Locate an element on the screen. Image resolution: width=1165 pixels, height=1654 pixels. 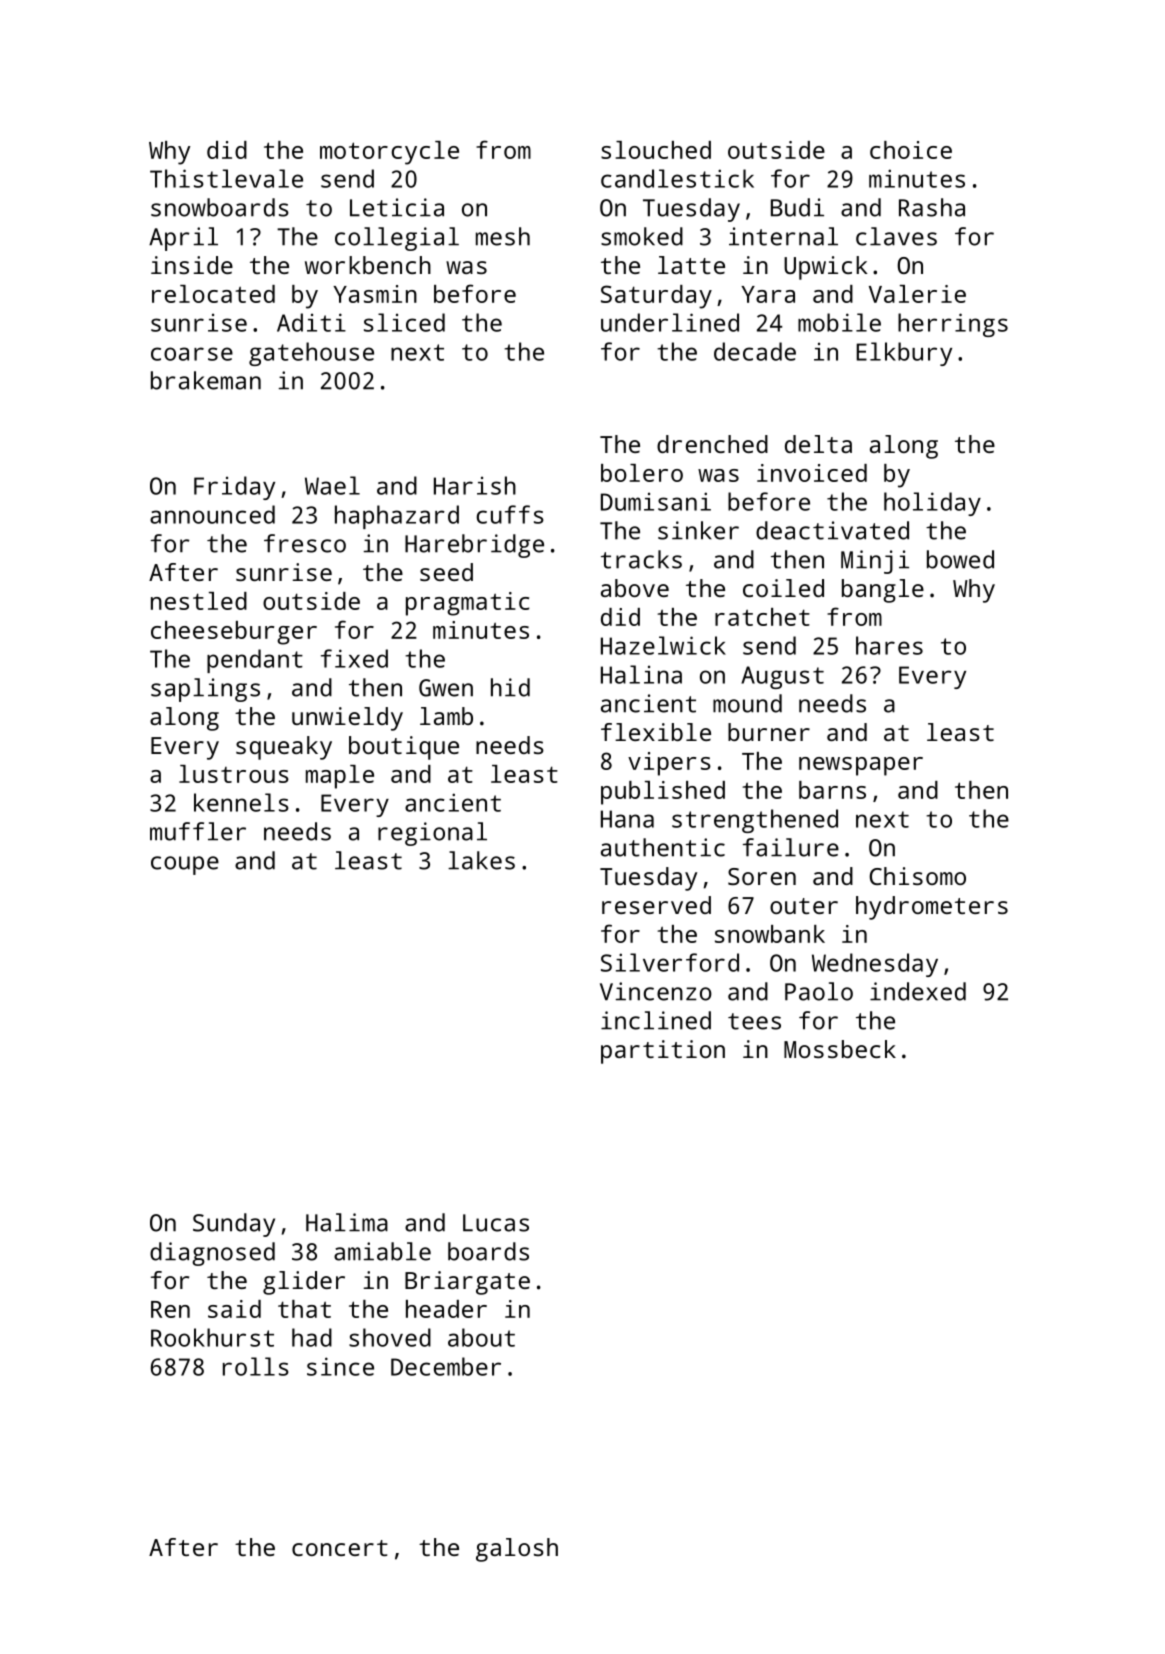
Mossbeck is located at coordinates (840, 1049).
